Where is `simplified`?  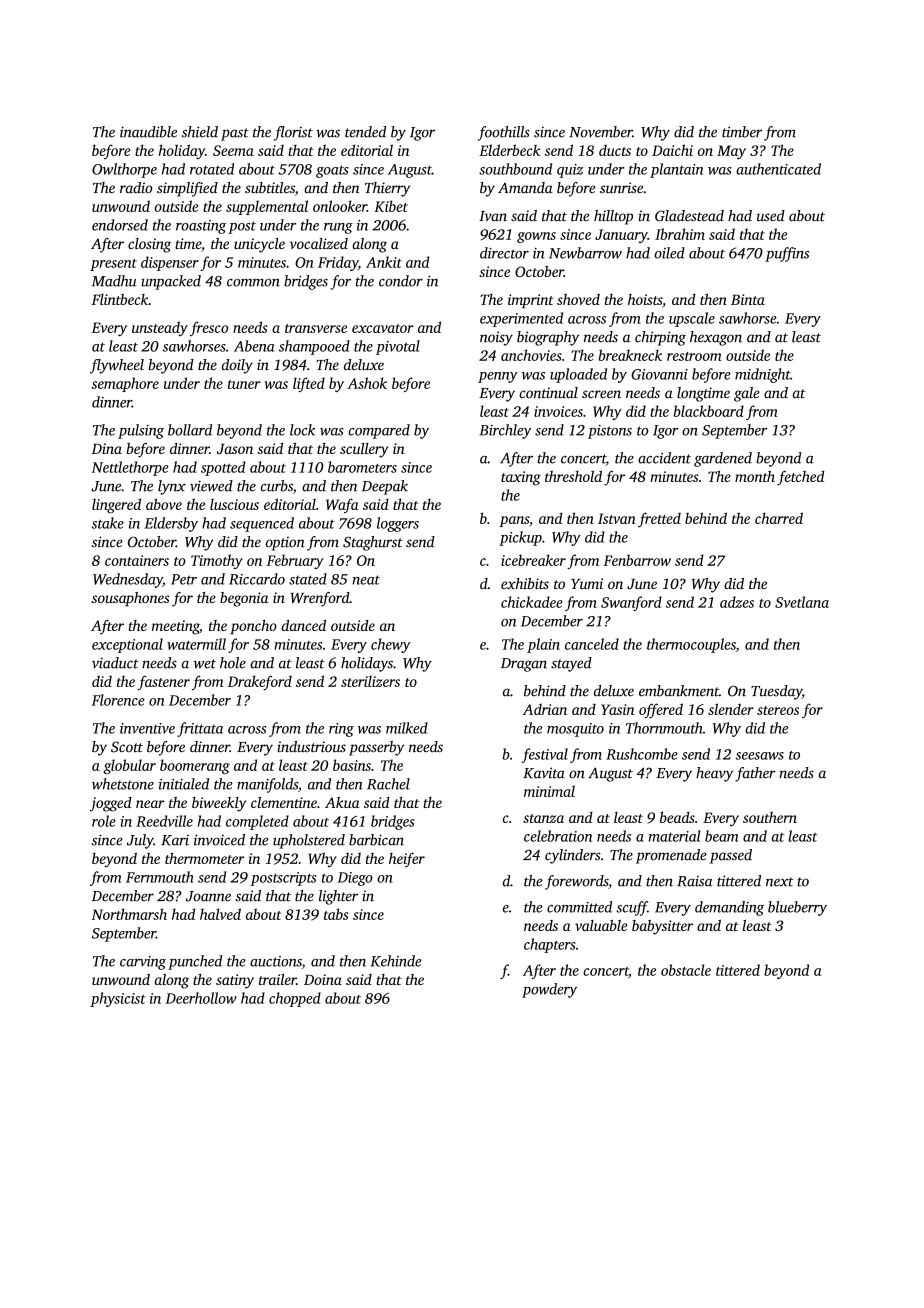 simplified is located at coordinates (187, 189).
